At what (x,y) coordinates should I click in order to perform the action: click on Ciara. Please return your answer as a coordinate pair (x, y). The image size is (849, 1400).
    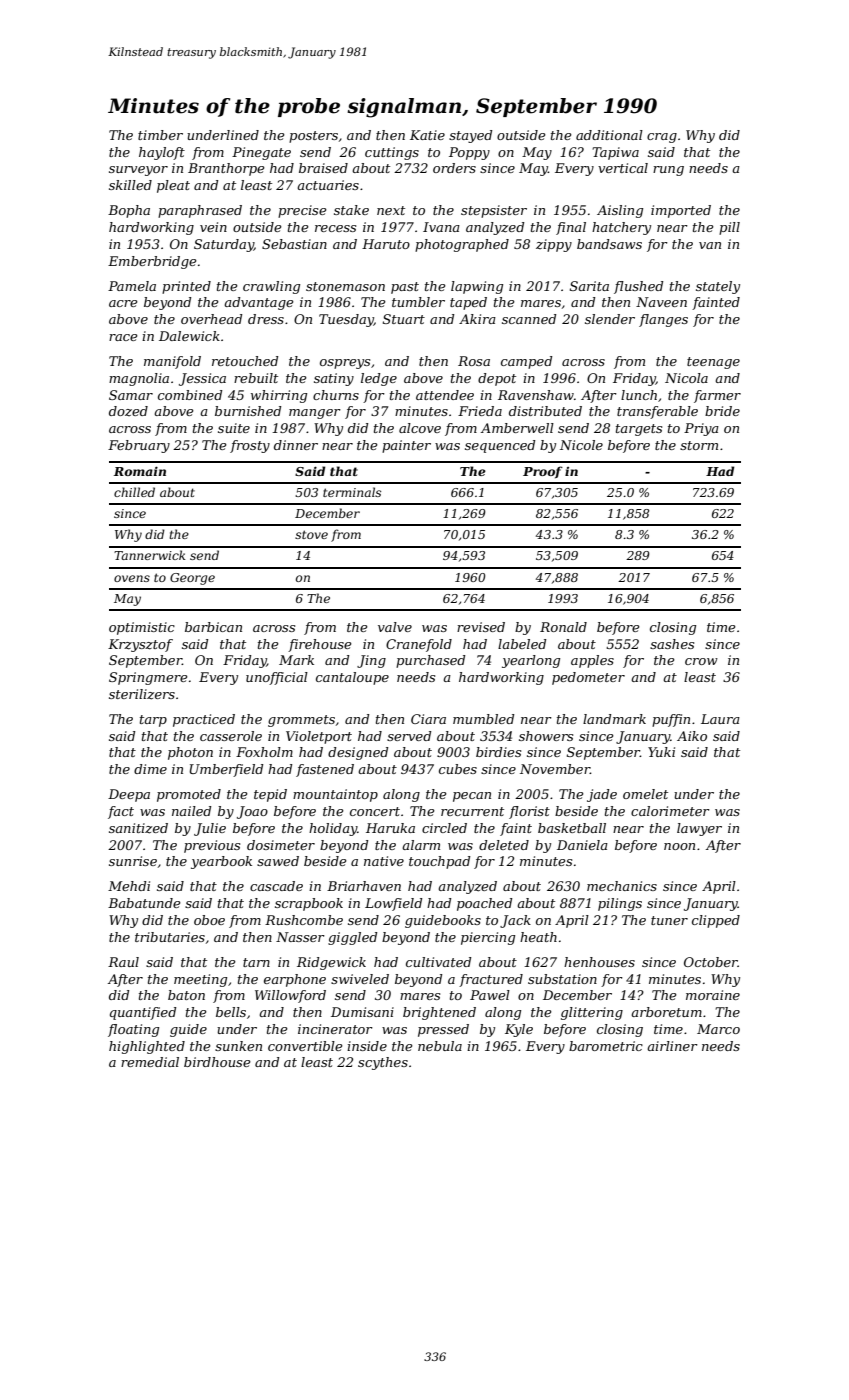
    Looking at the image, I should click on (428, 719).
